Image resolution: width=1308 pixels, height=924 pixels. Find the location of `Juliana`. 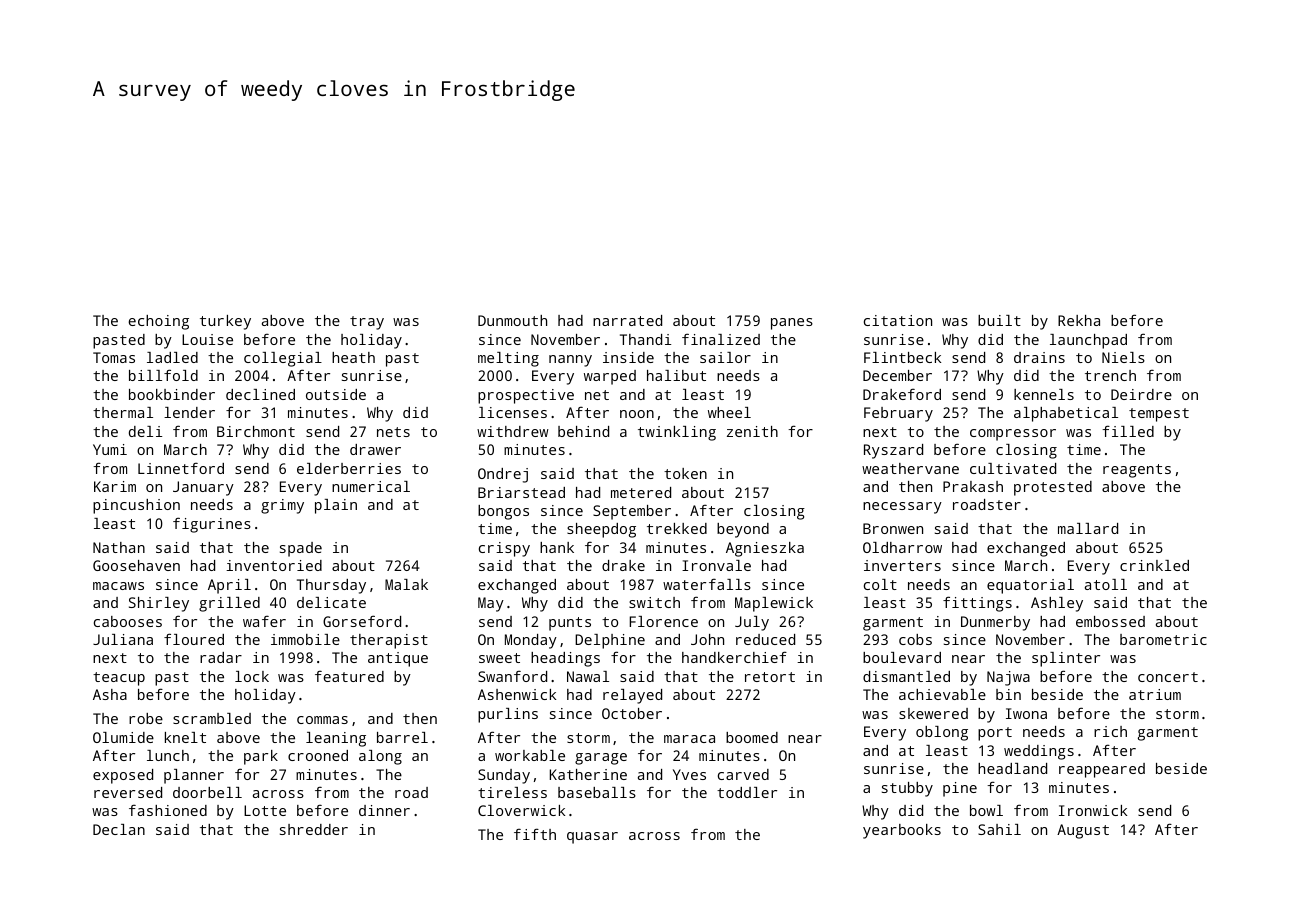

Juliana is located at coordinates (123, 639).
